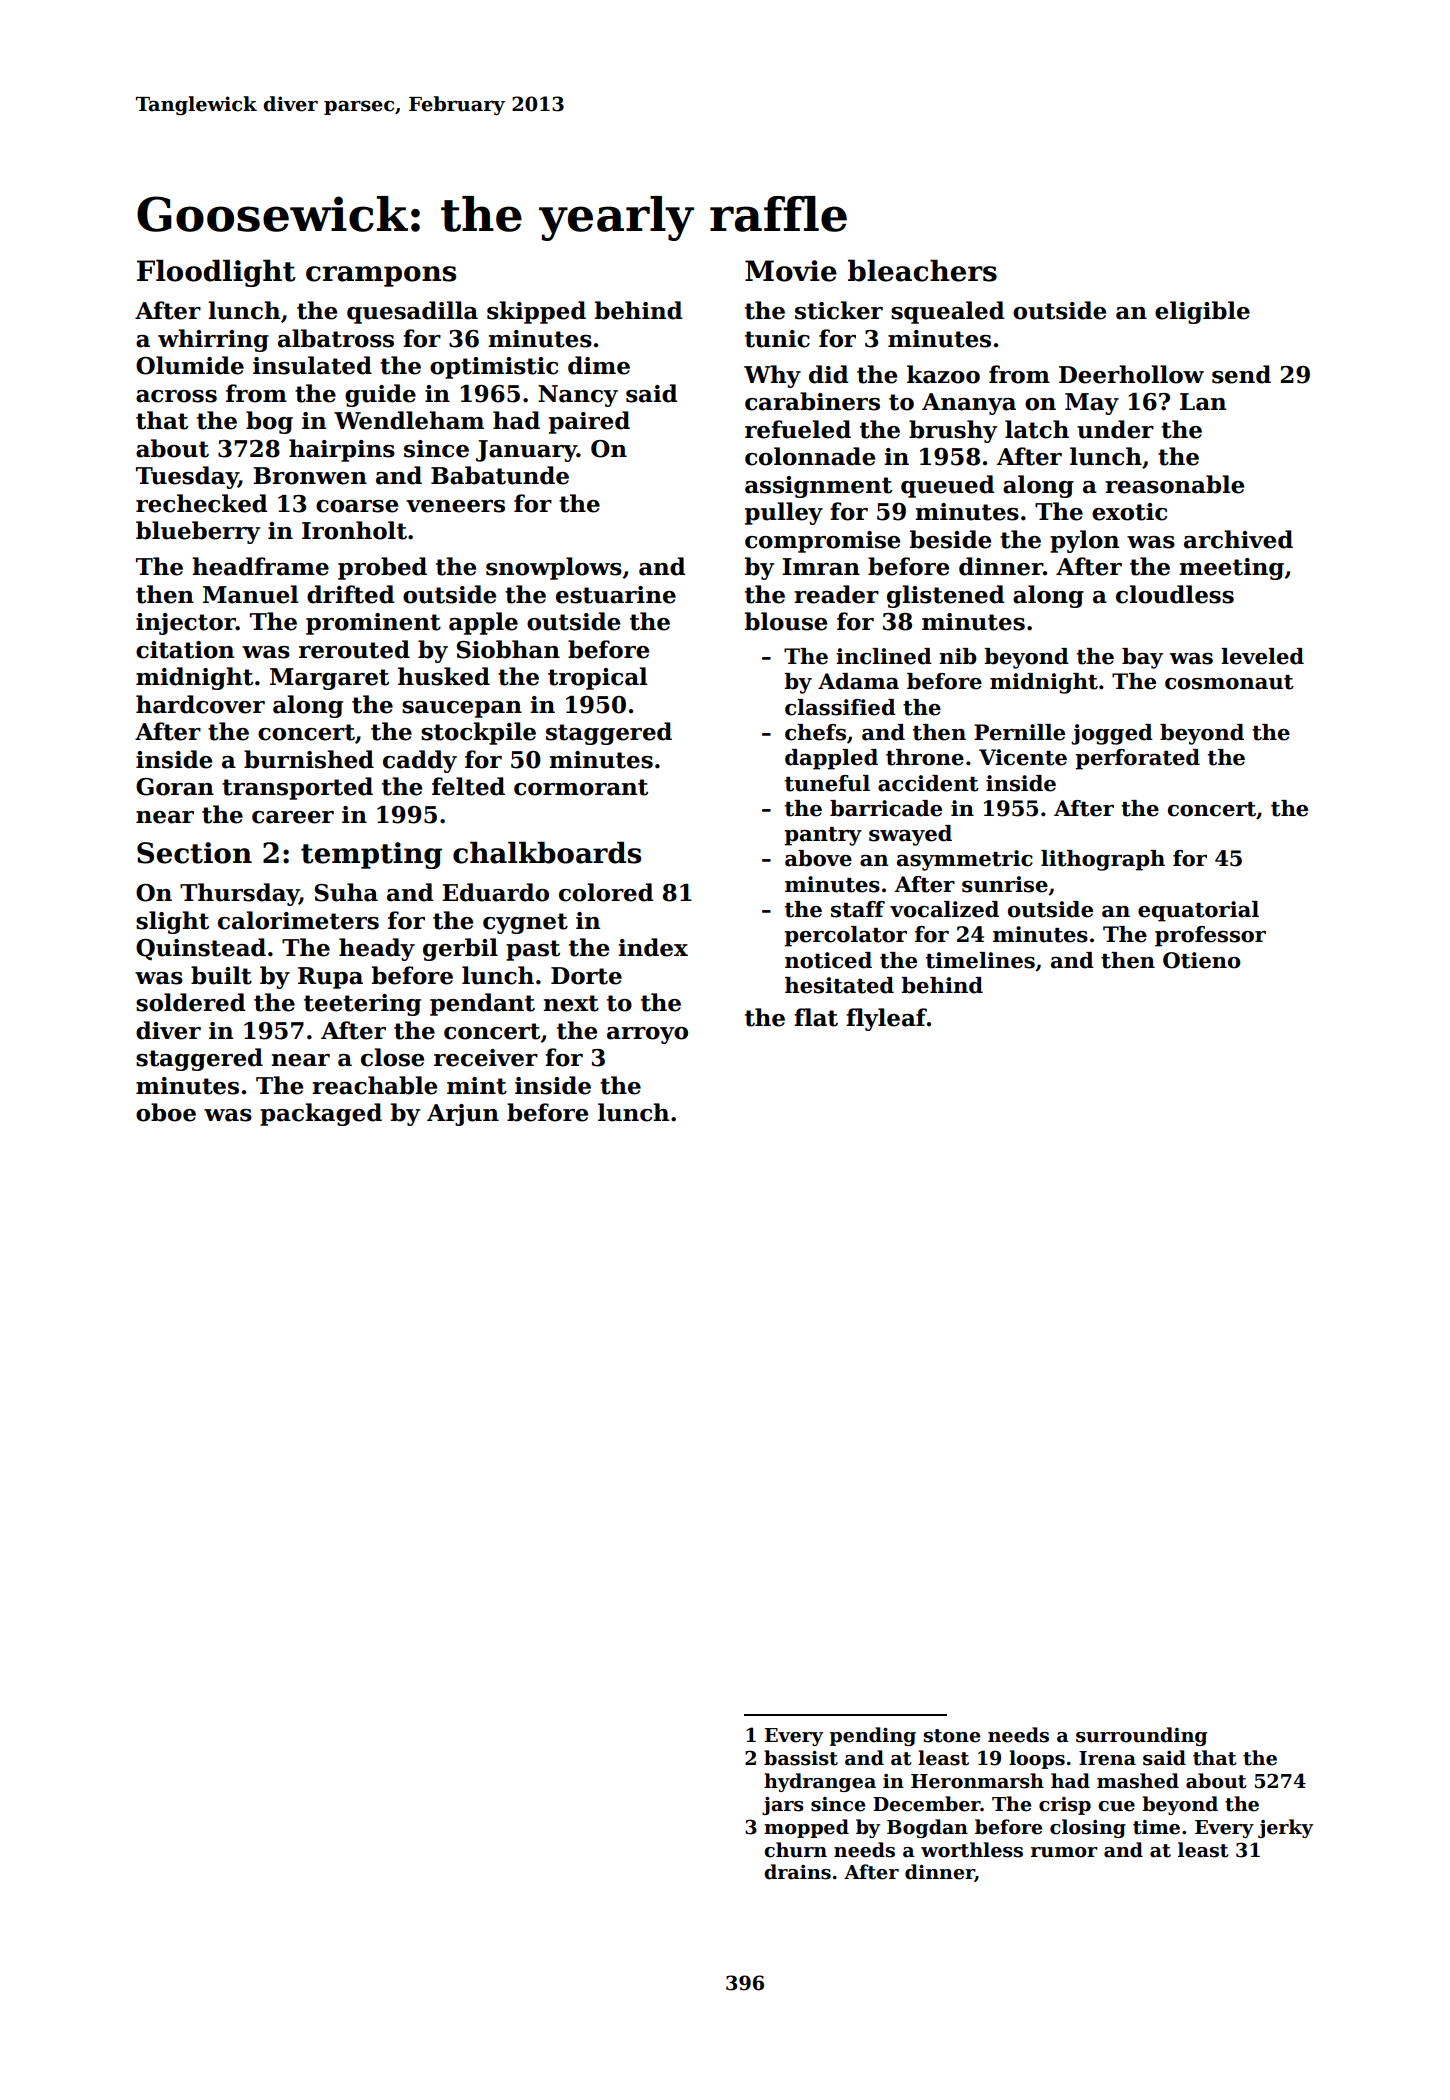 The image size is (1450, 2100). Describe the element at coordinates (463, 1115) in the image. I see `Arjun` at that location.
